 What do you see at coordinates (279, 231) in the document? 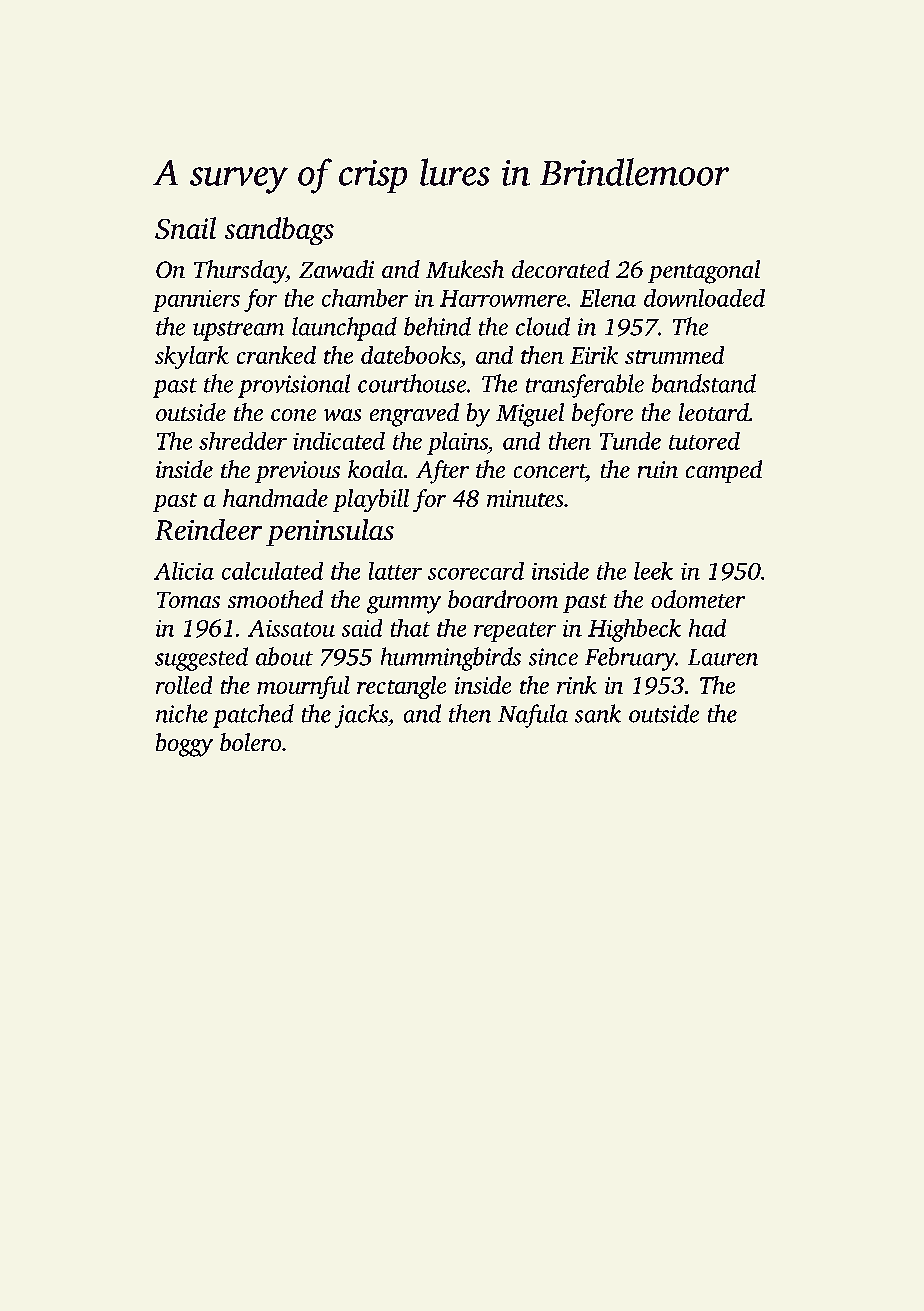
I see `sandbags` at bounding box center [279, 231].
